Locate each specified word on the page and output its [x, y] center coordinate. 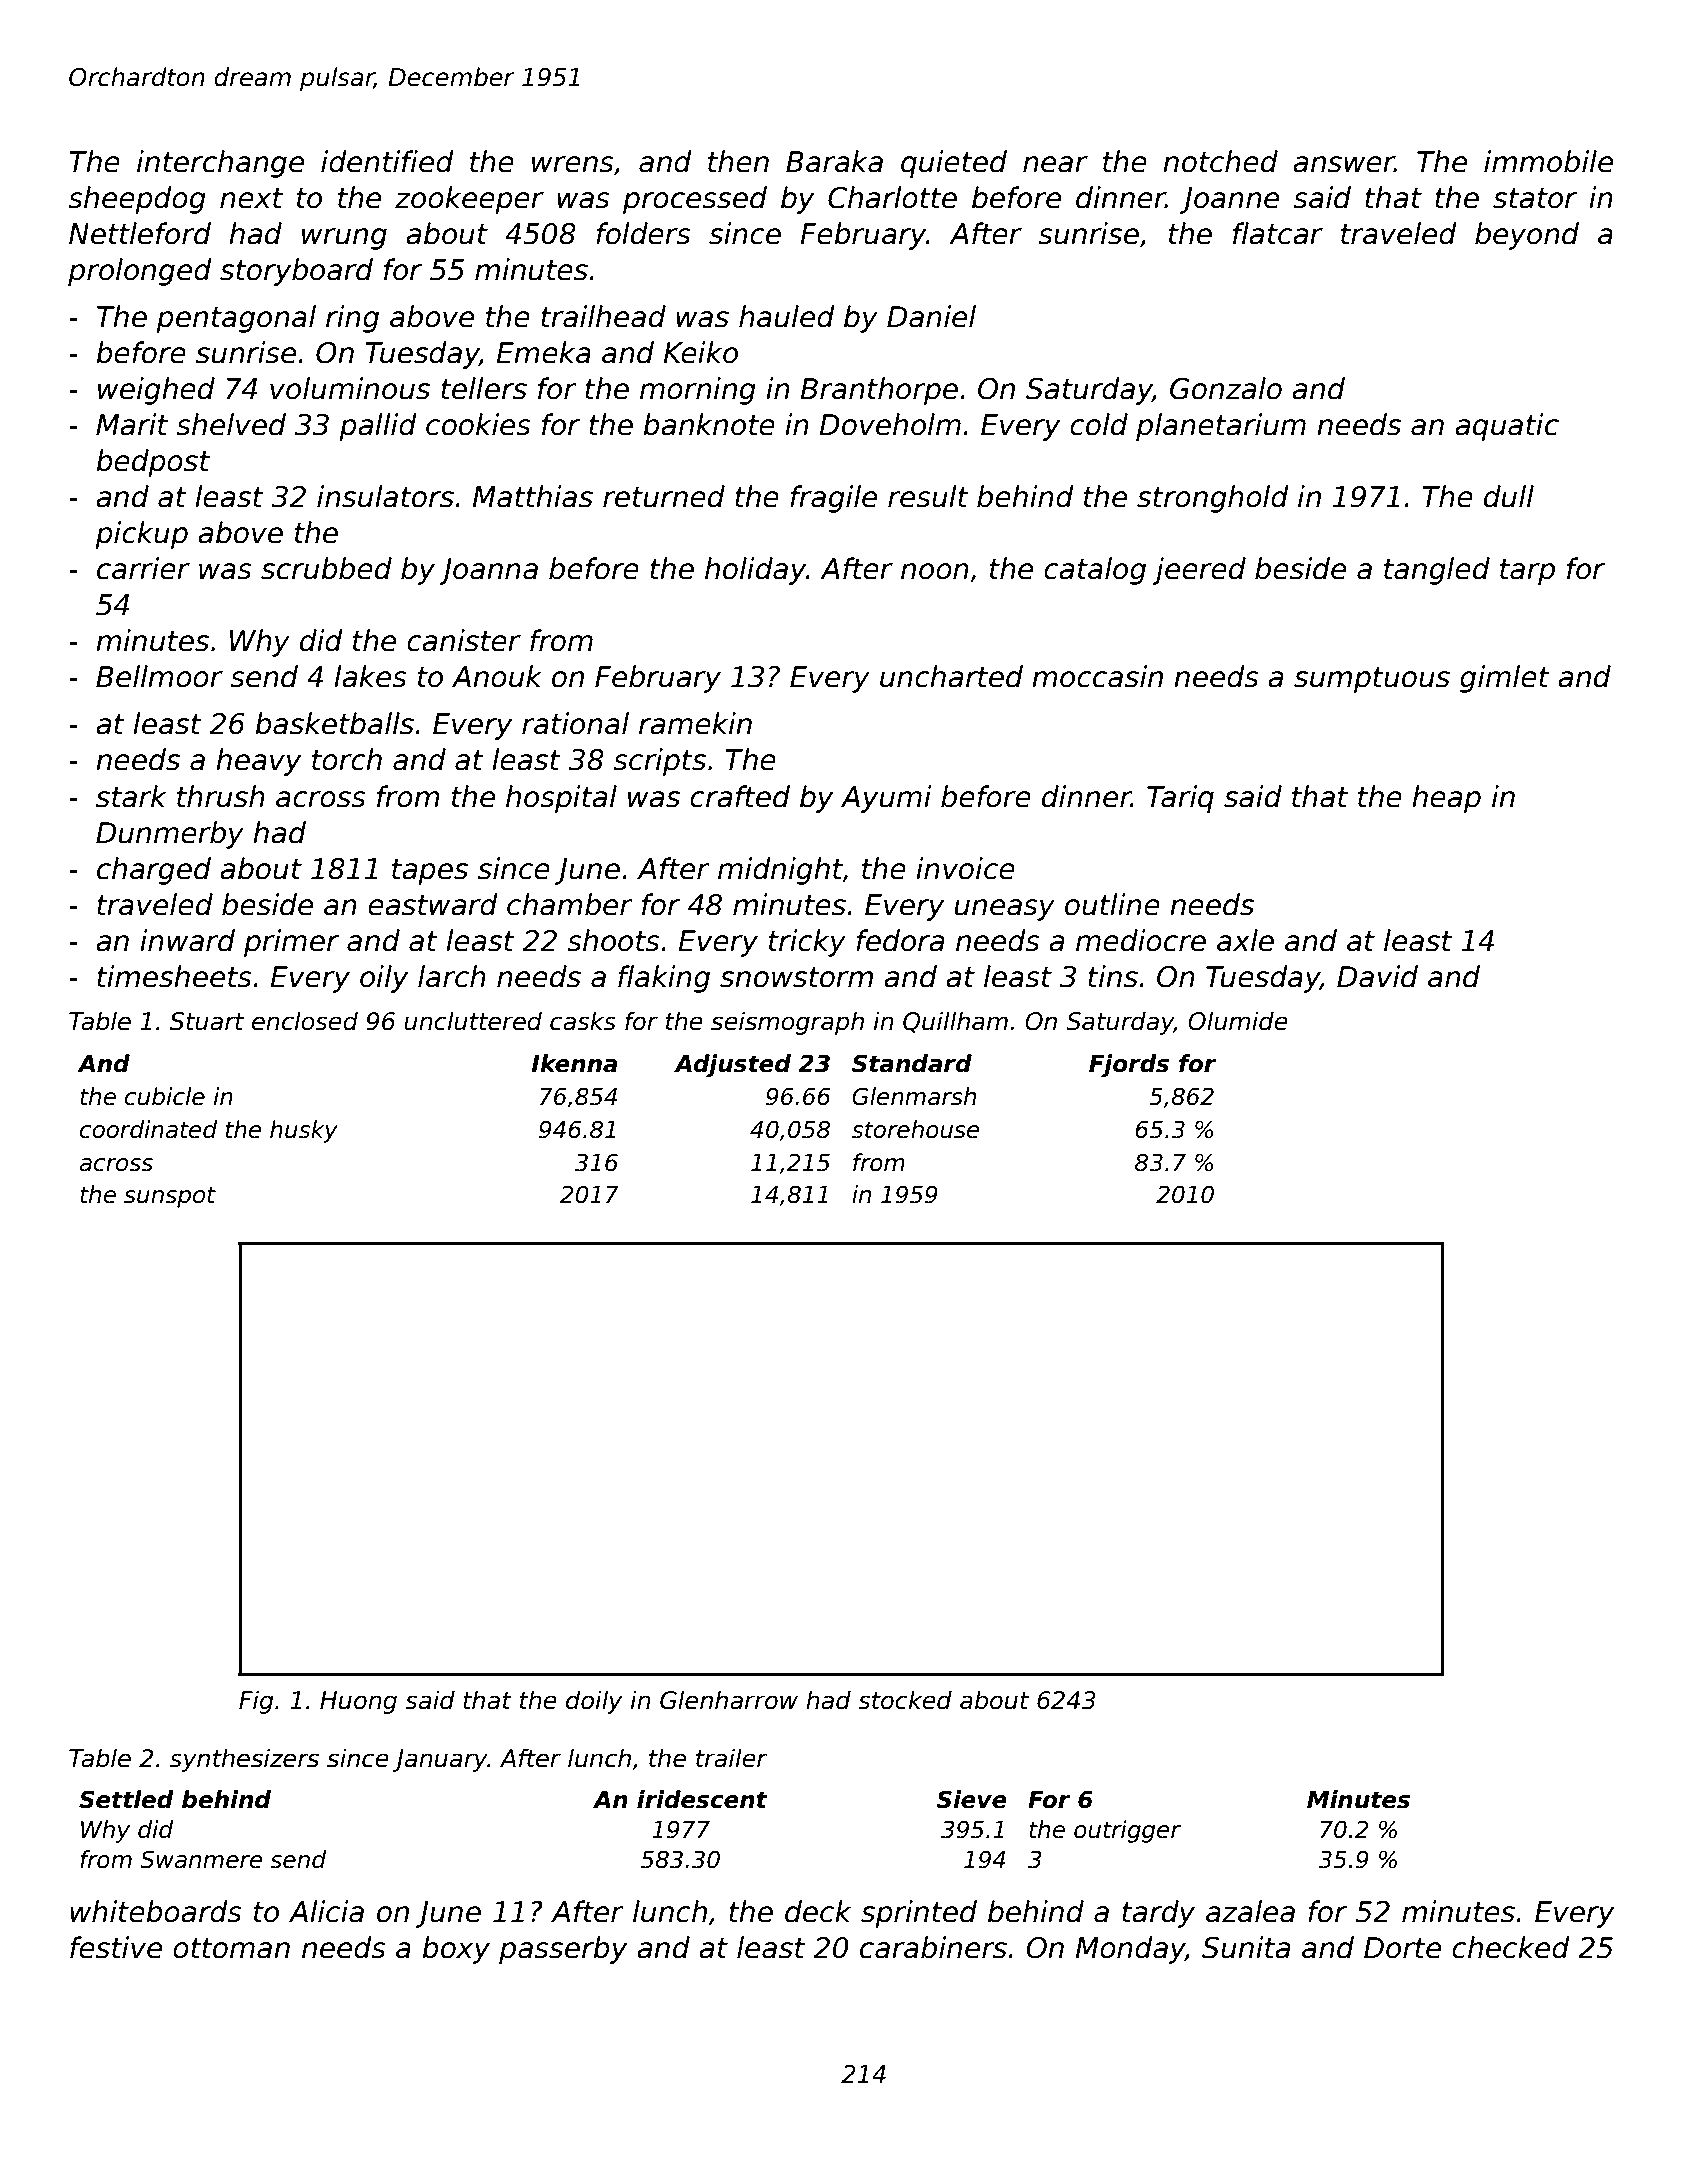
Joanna [488, 571]
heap [1446, 799]
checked [1510, 1947]
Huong [358, 1702]
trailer [732, 1758]
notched [1220, 161]
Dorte [1402, 1948]
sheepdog [137, 200]
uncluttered [473, 1021]
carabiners [933, 1947]
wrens [573, 164]
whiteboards [156, 1911]
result [928, 496]
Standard [912, 1063]
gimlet [1505, 679]
